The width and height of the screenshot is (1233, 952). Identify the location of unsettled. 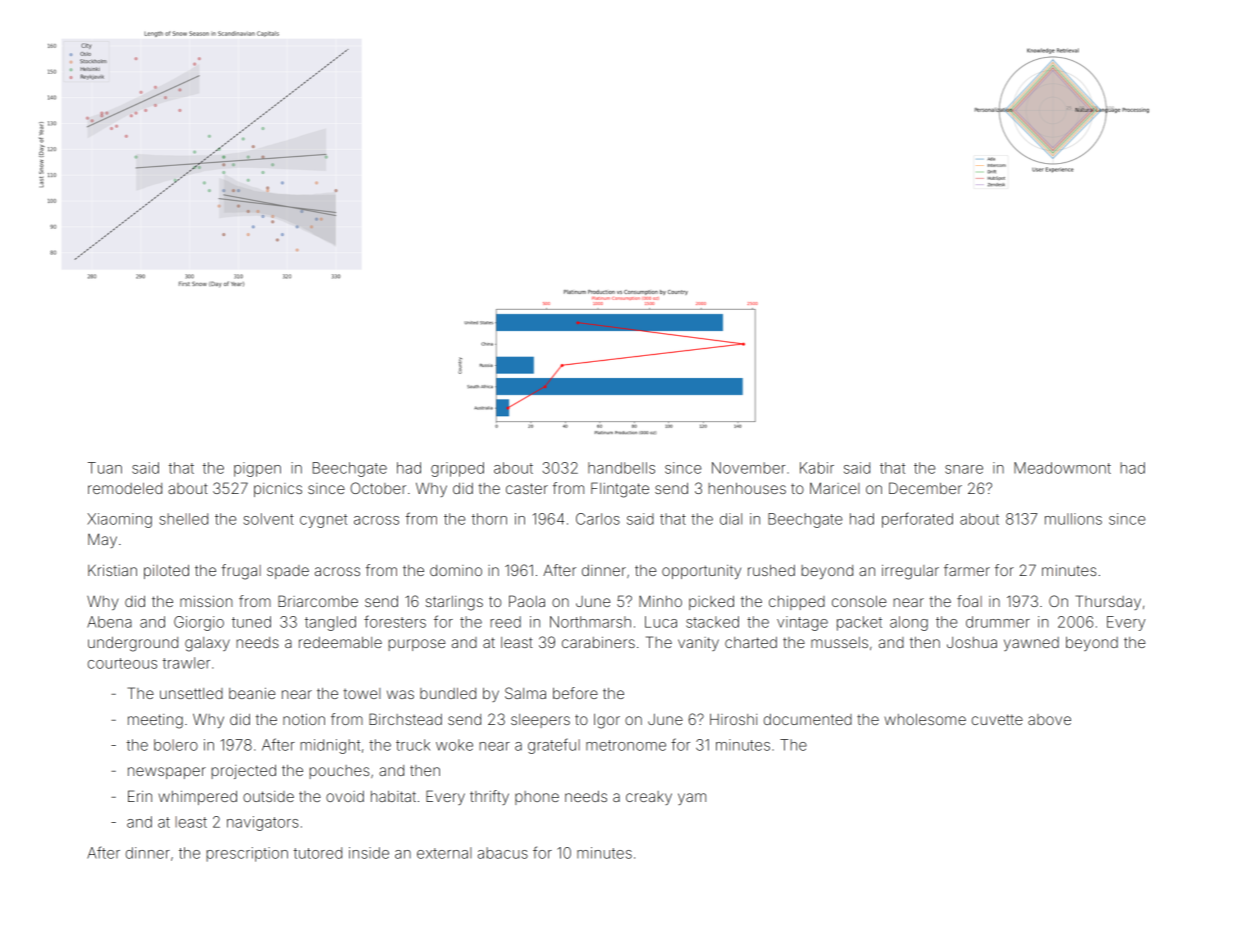
(191, 693).
